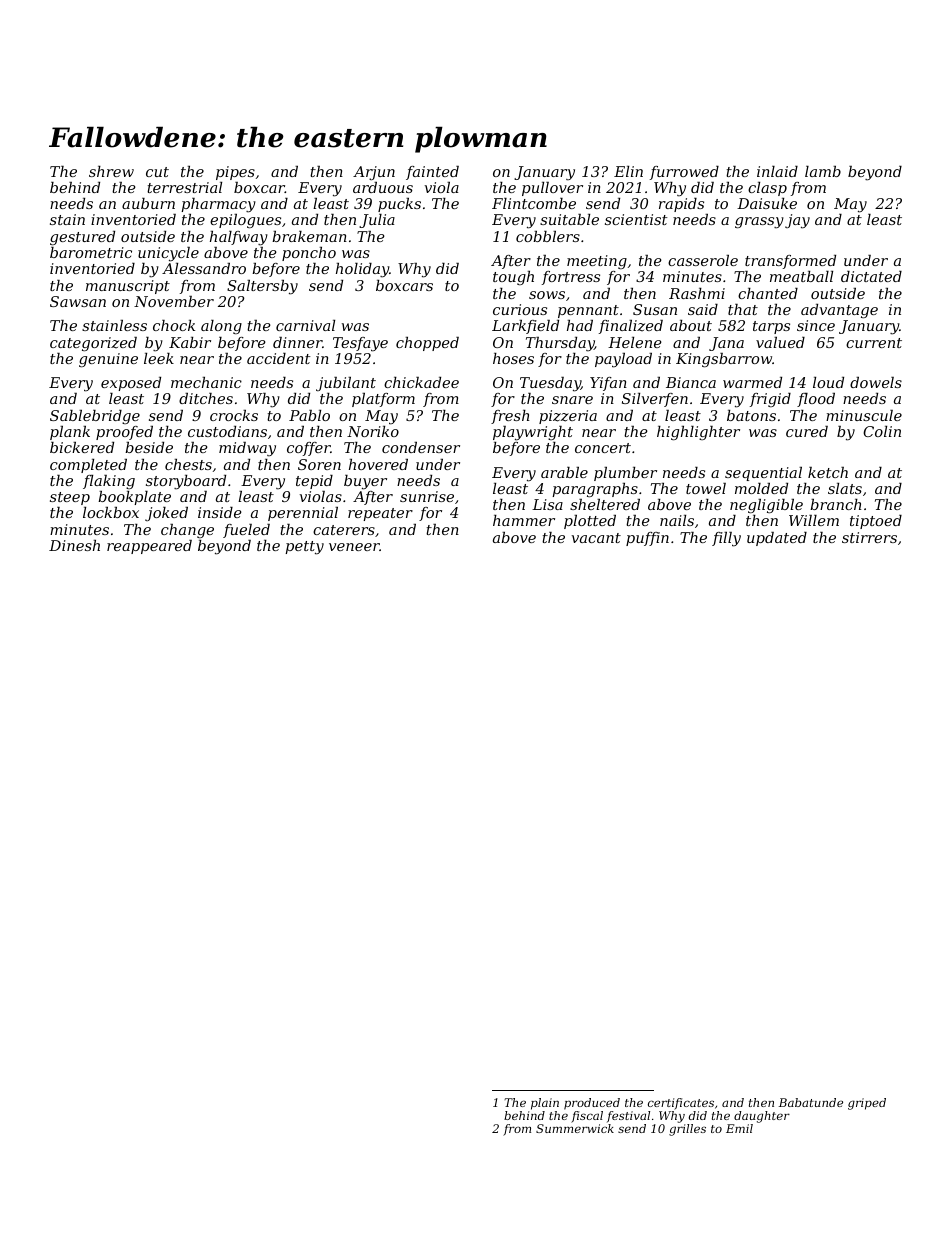 This image has width=952, height=1233. What do you see at coordinates (111, 171) in the image?
I see `shrew` at bounding box center [111, 171].
